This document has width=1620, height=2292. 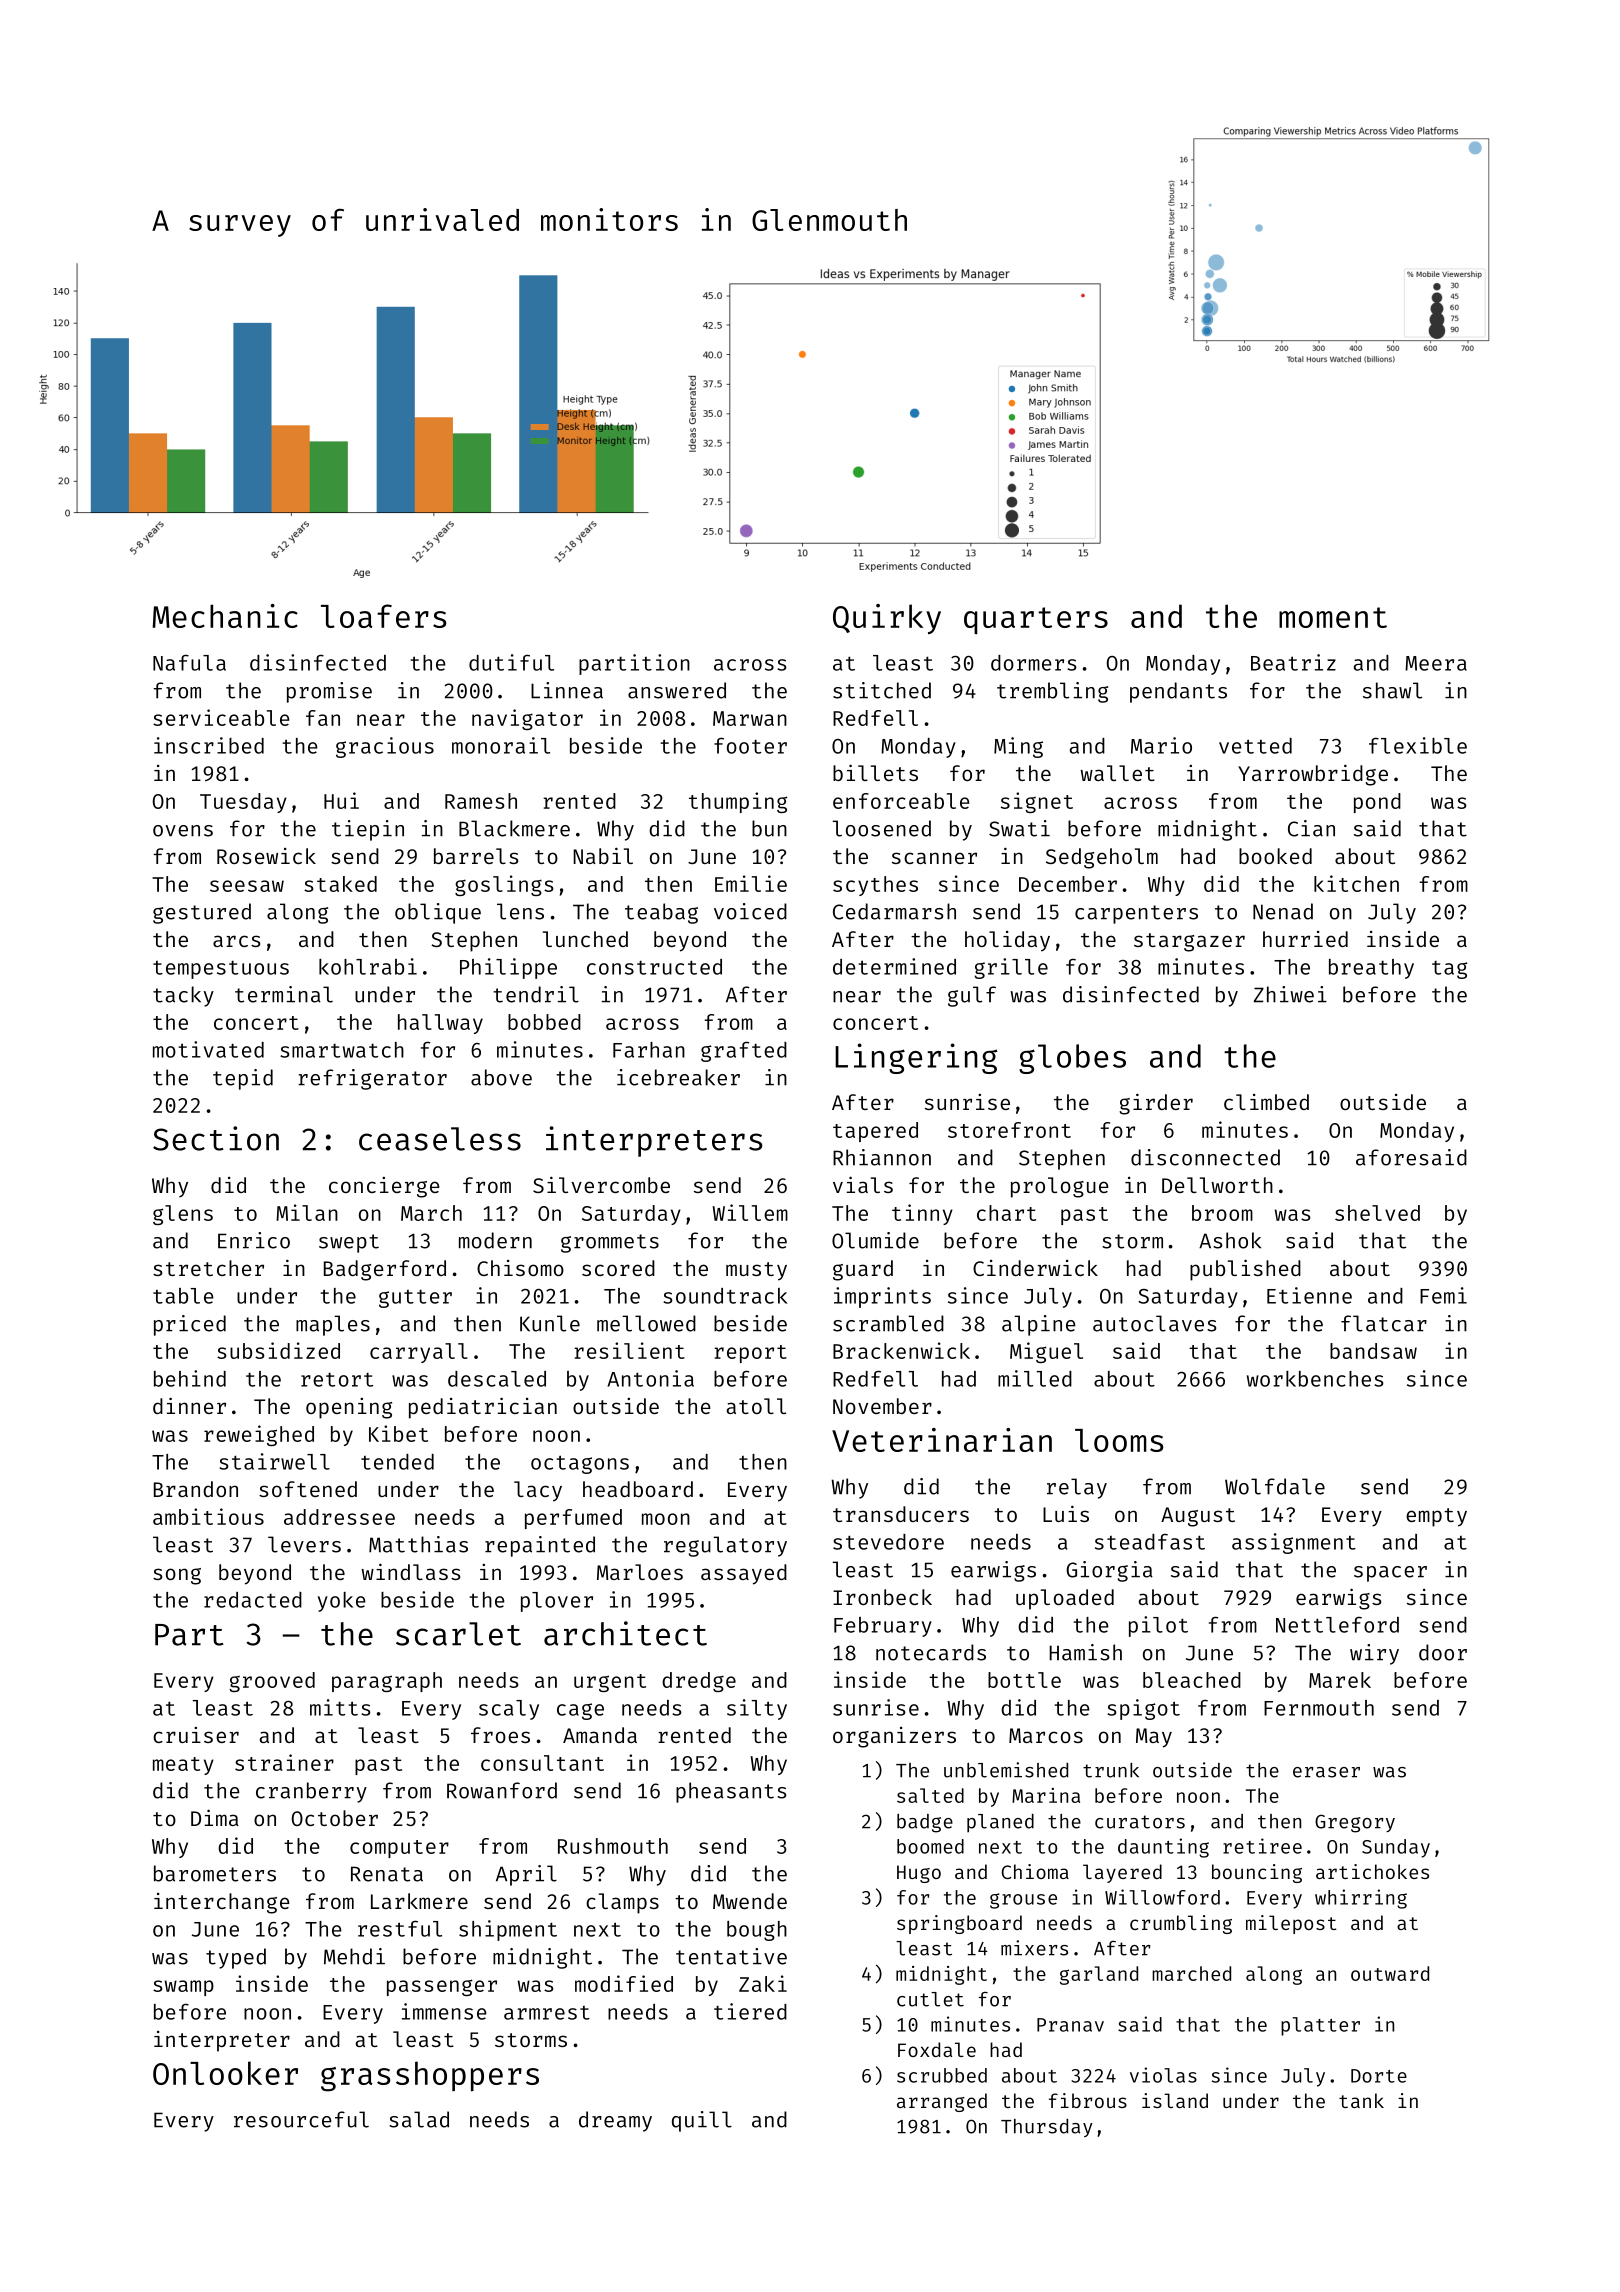 What do you see at coordinates (972, 996) in the document?
I see `gulf` at bounding box center [972, 996].
